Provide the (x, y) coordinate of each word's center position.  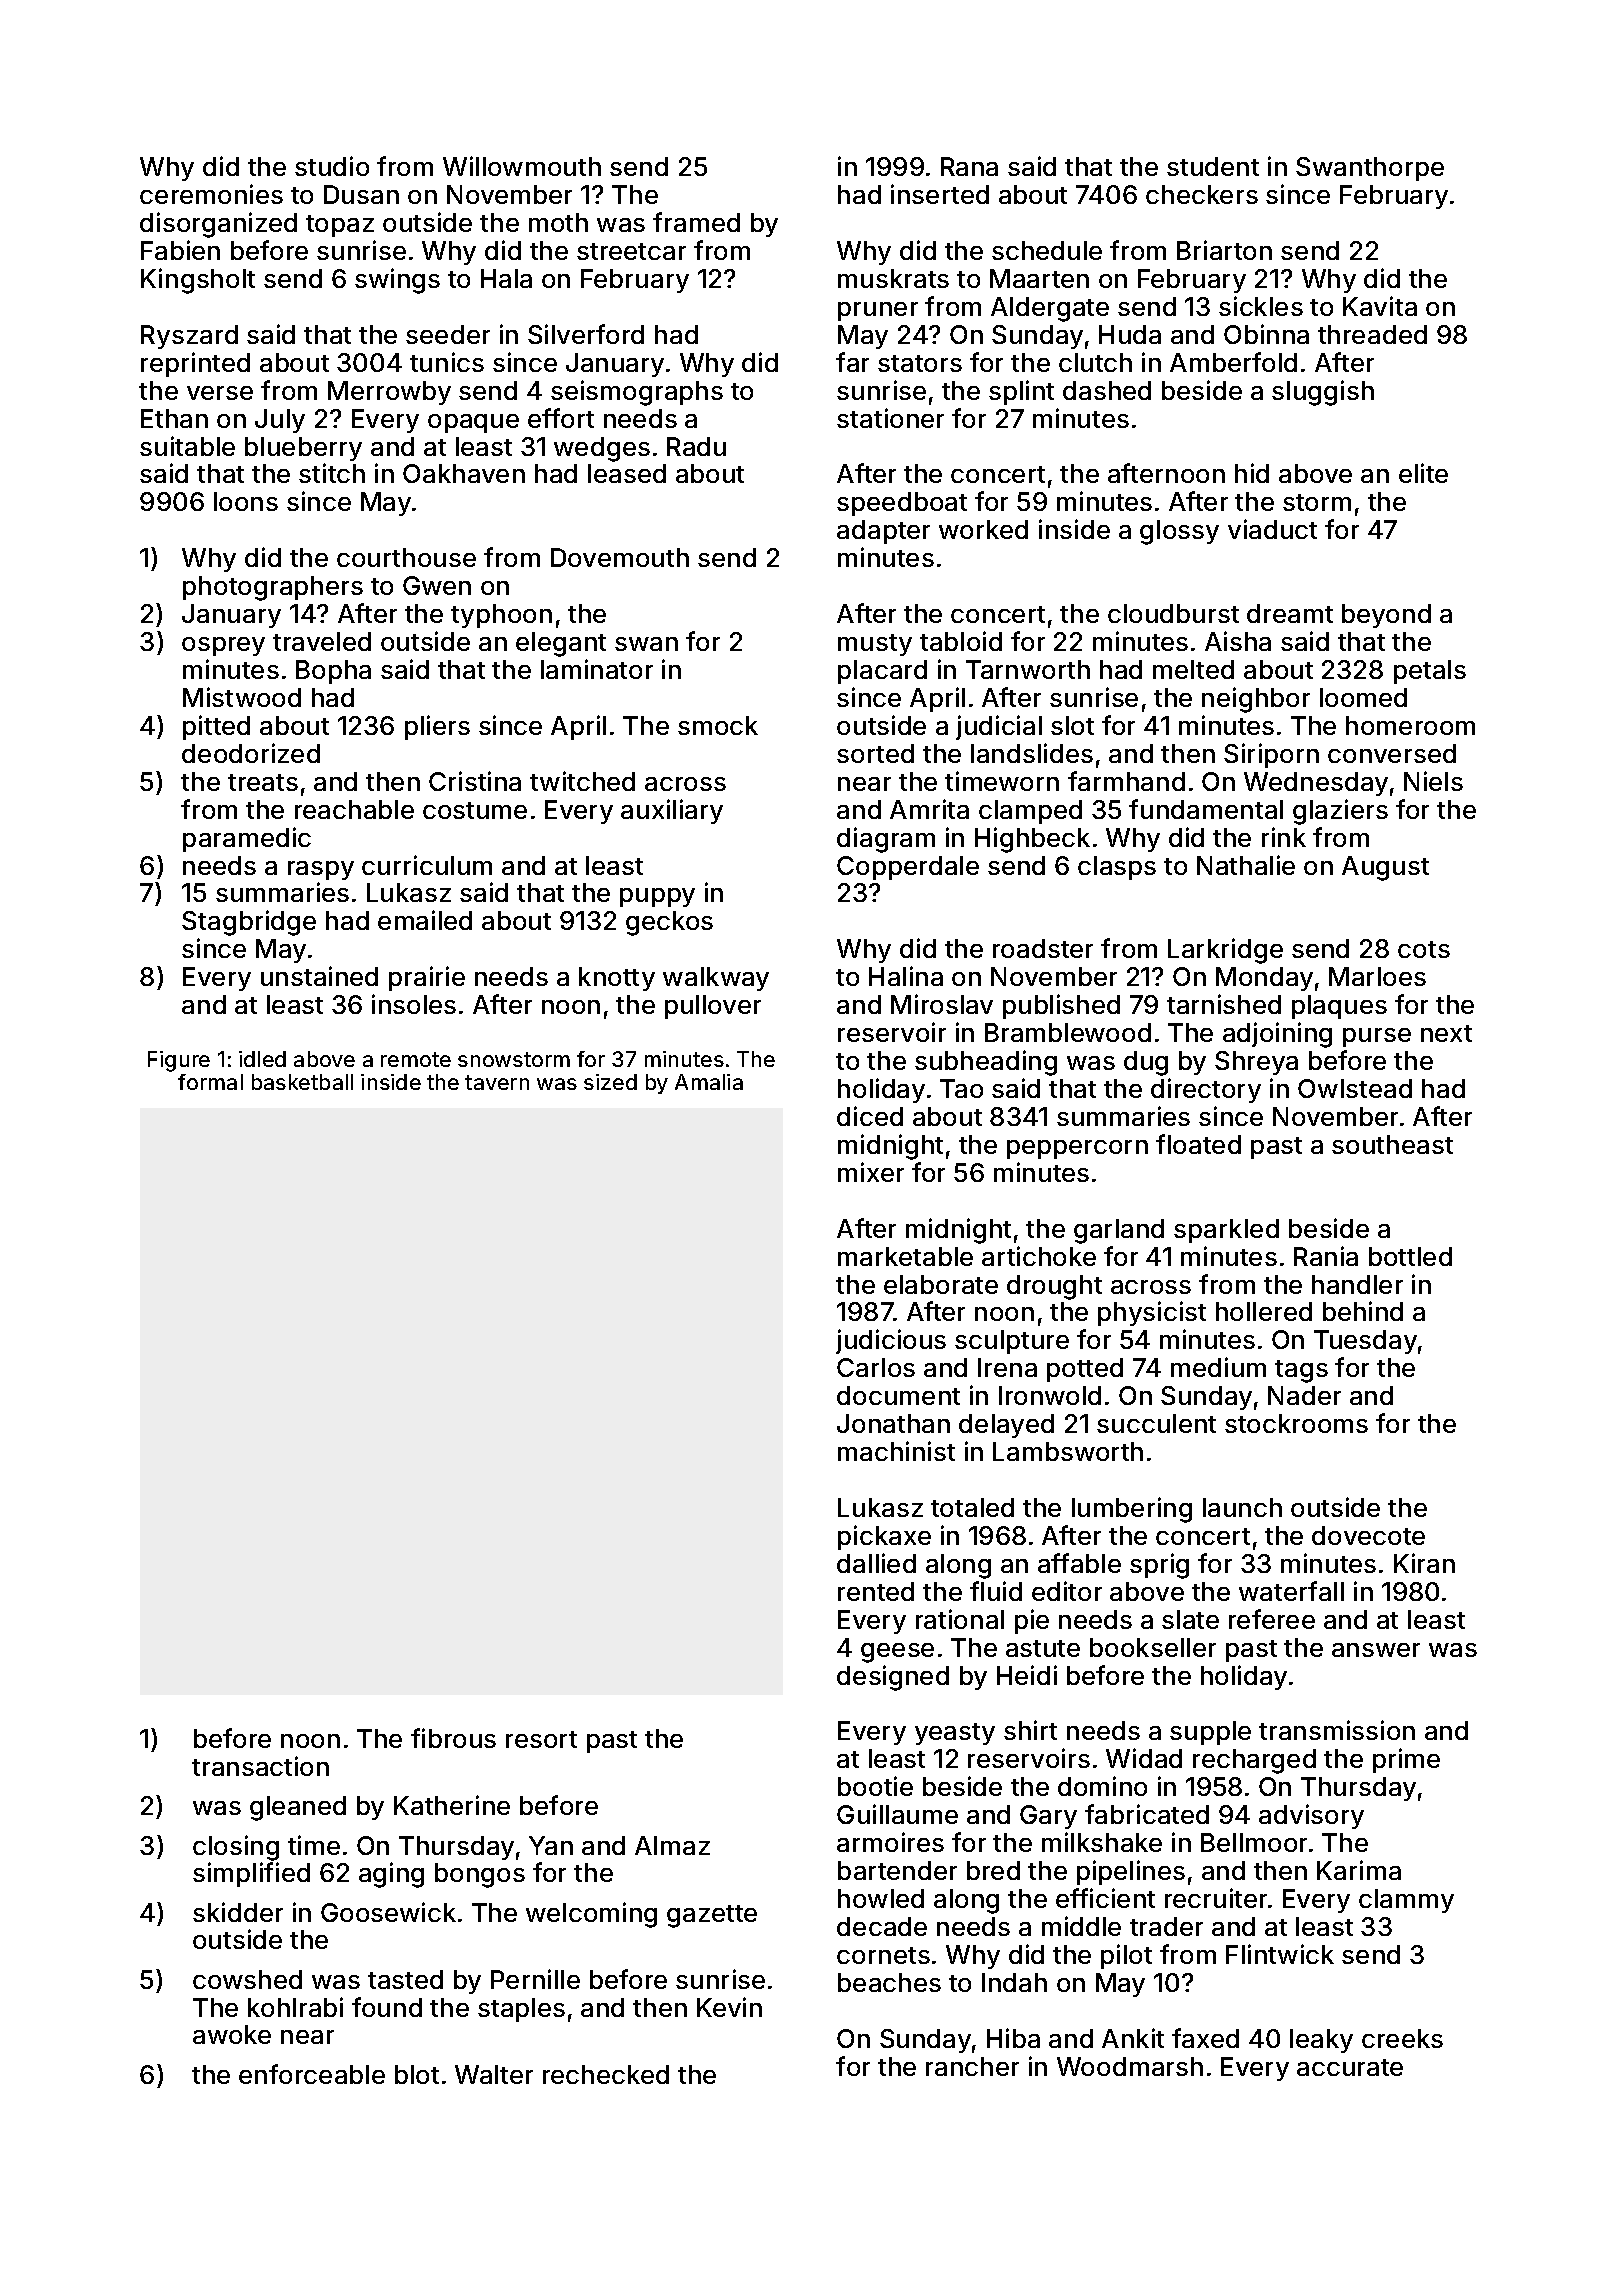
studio (332, 166)
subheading (986, 1063)
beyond (1386, 616)
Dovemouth (620, 557)
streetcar (631, 251)
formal (210, 1082)
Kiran (1424, 1563)
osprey (223, 646)
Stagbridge (249, 923)
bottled (1410, 1256)
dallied (876, 1563)
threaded (1372, 334)
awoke (232, 2034)
